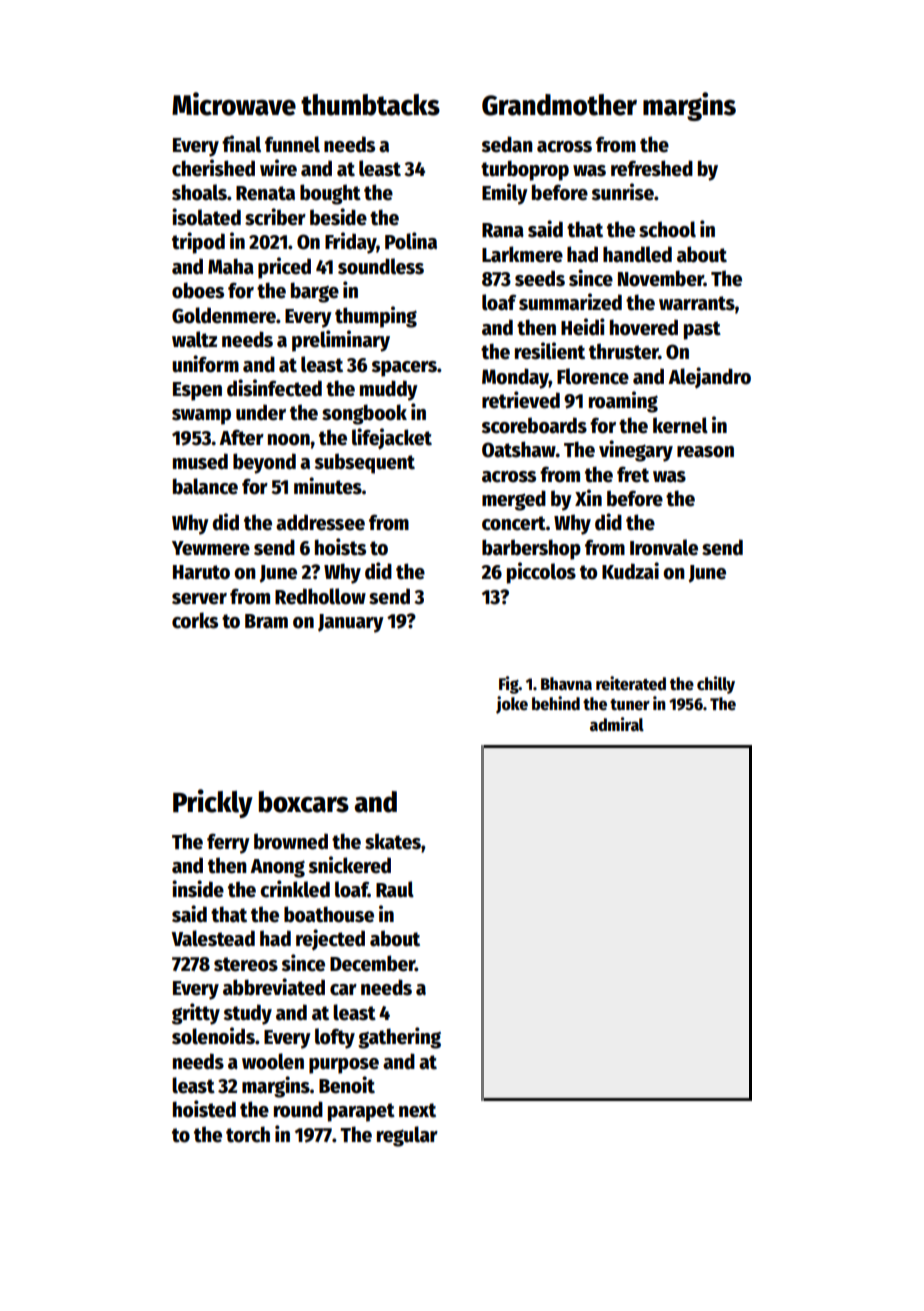  Describe the element at coordinates (697, 303) in the page. I see `warrants` at that location.
